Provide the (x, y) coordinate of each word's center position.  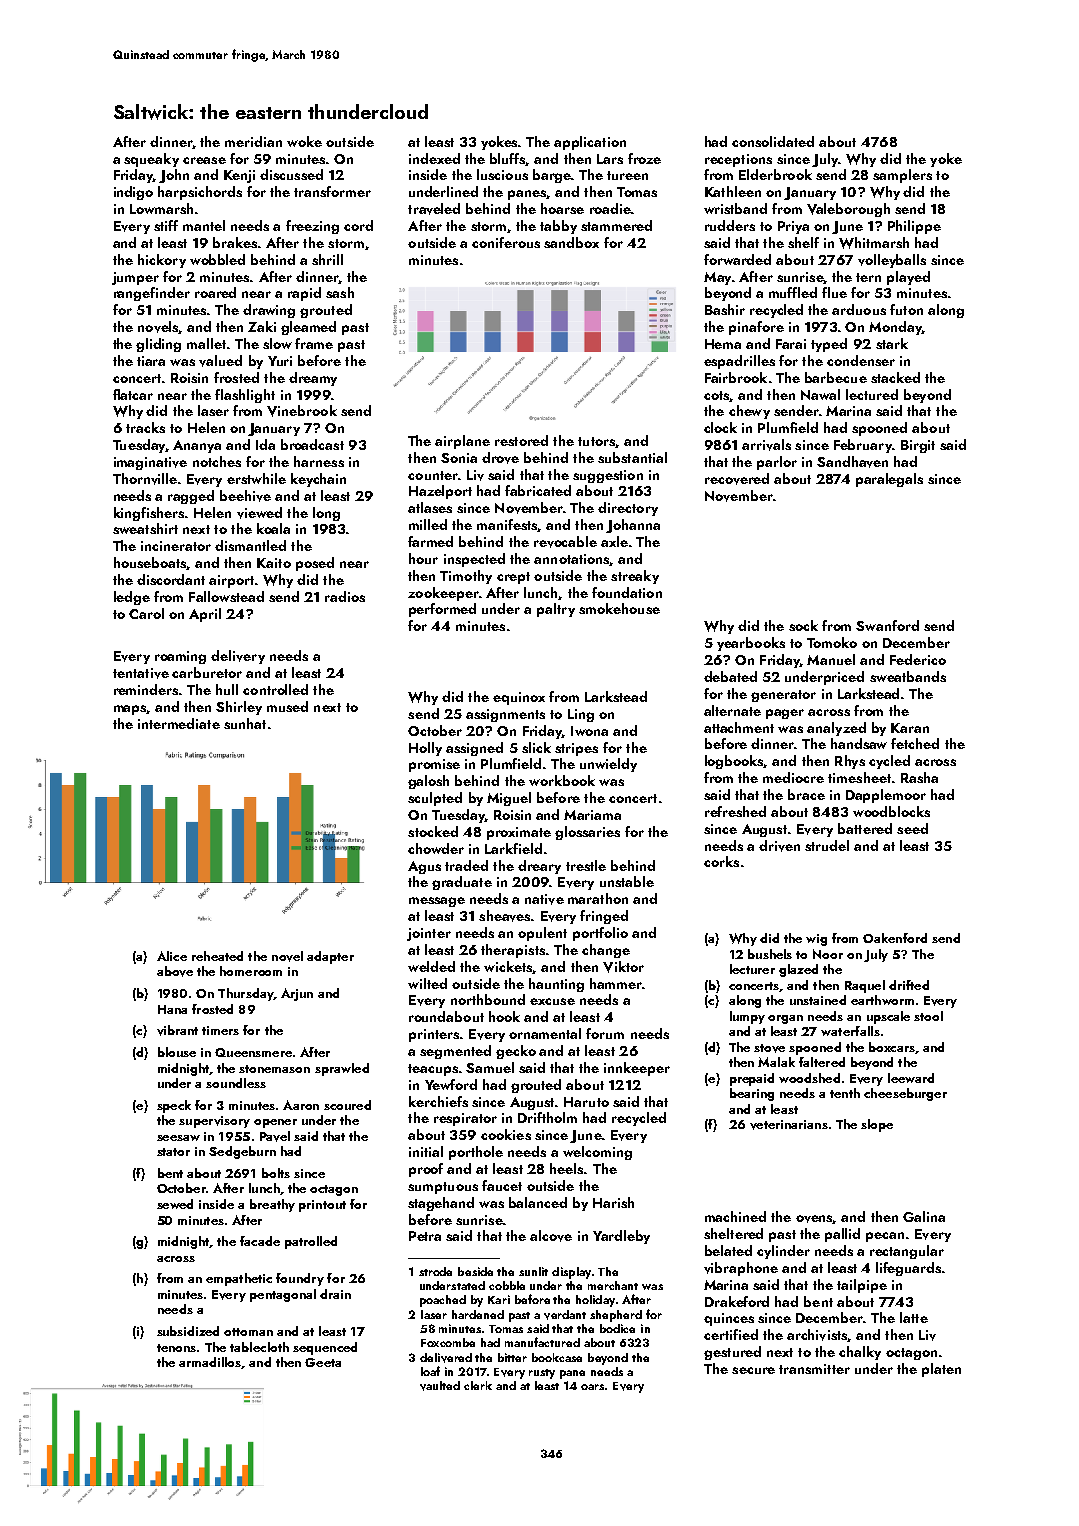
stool (928, 1016)
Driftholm (547, 1117)
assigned (474, 749)
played (908, 278)
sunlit (533, 1271)
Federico (918, 659)
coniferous (506, 242)
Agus (424, 867)
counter (433, 475)
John (174, 176)
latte (914, 1317)
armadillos (210, 1362)
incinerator (176, 546)
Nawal (820, 394)
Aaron (301, 1105)
